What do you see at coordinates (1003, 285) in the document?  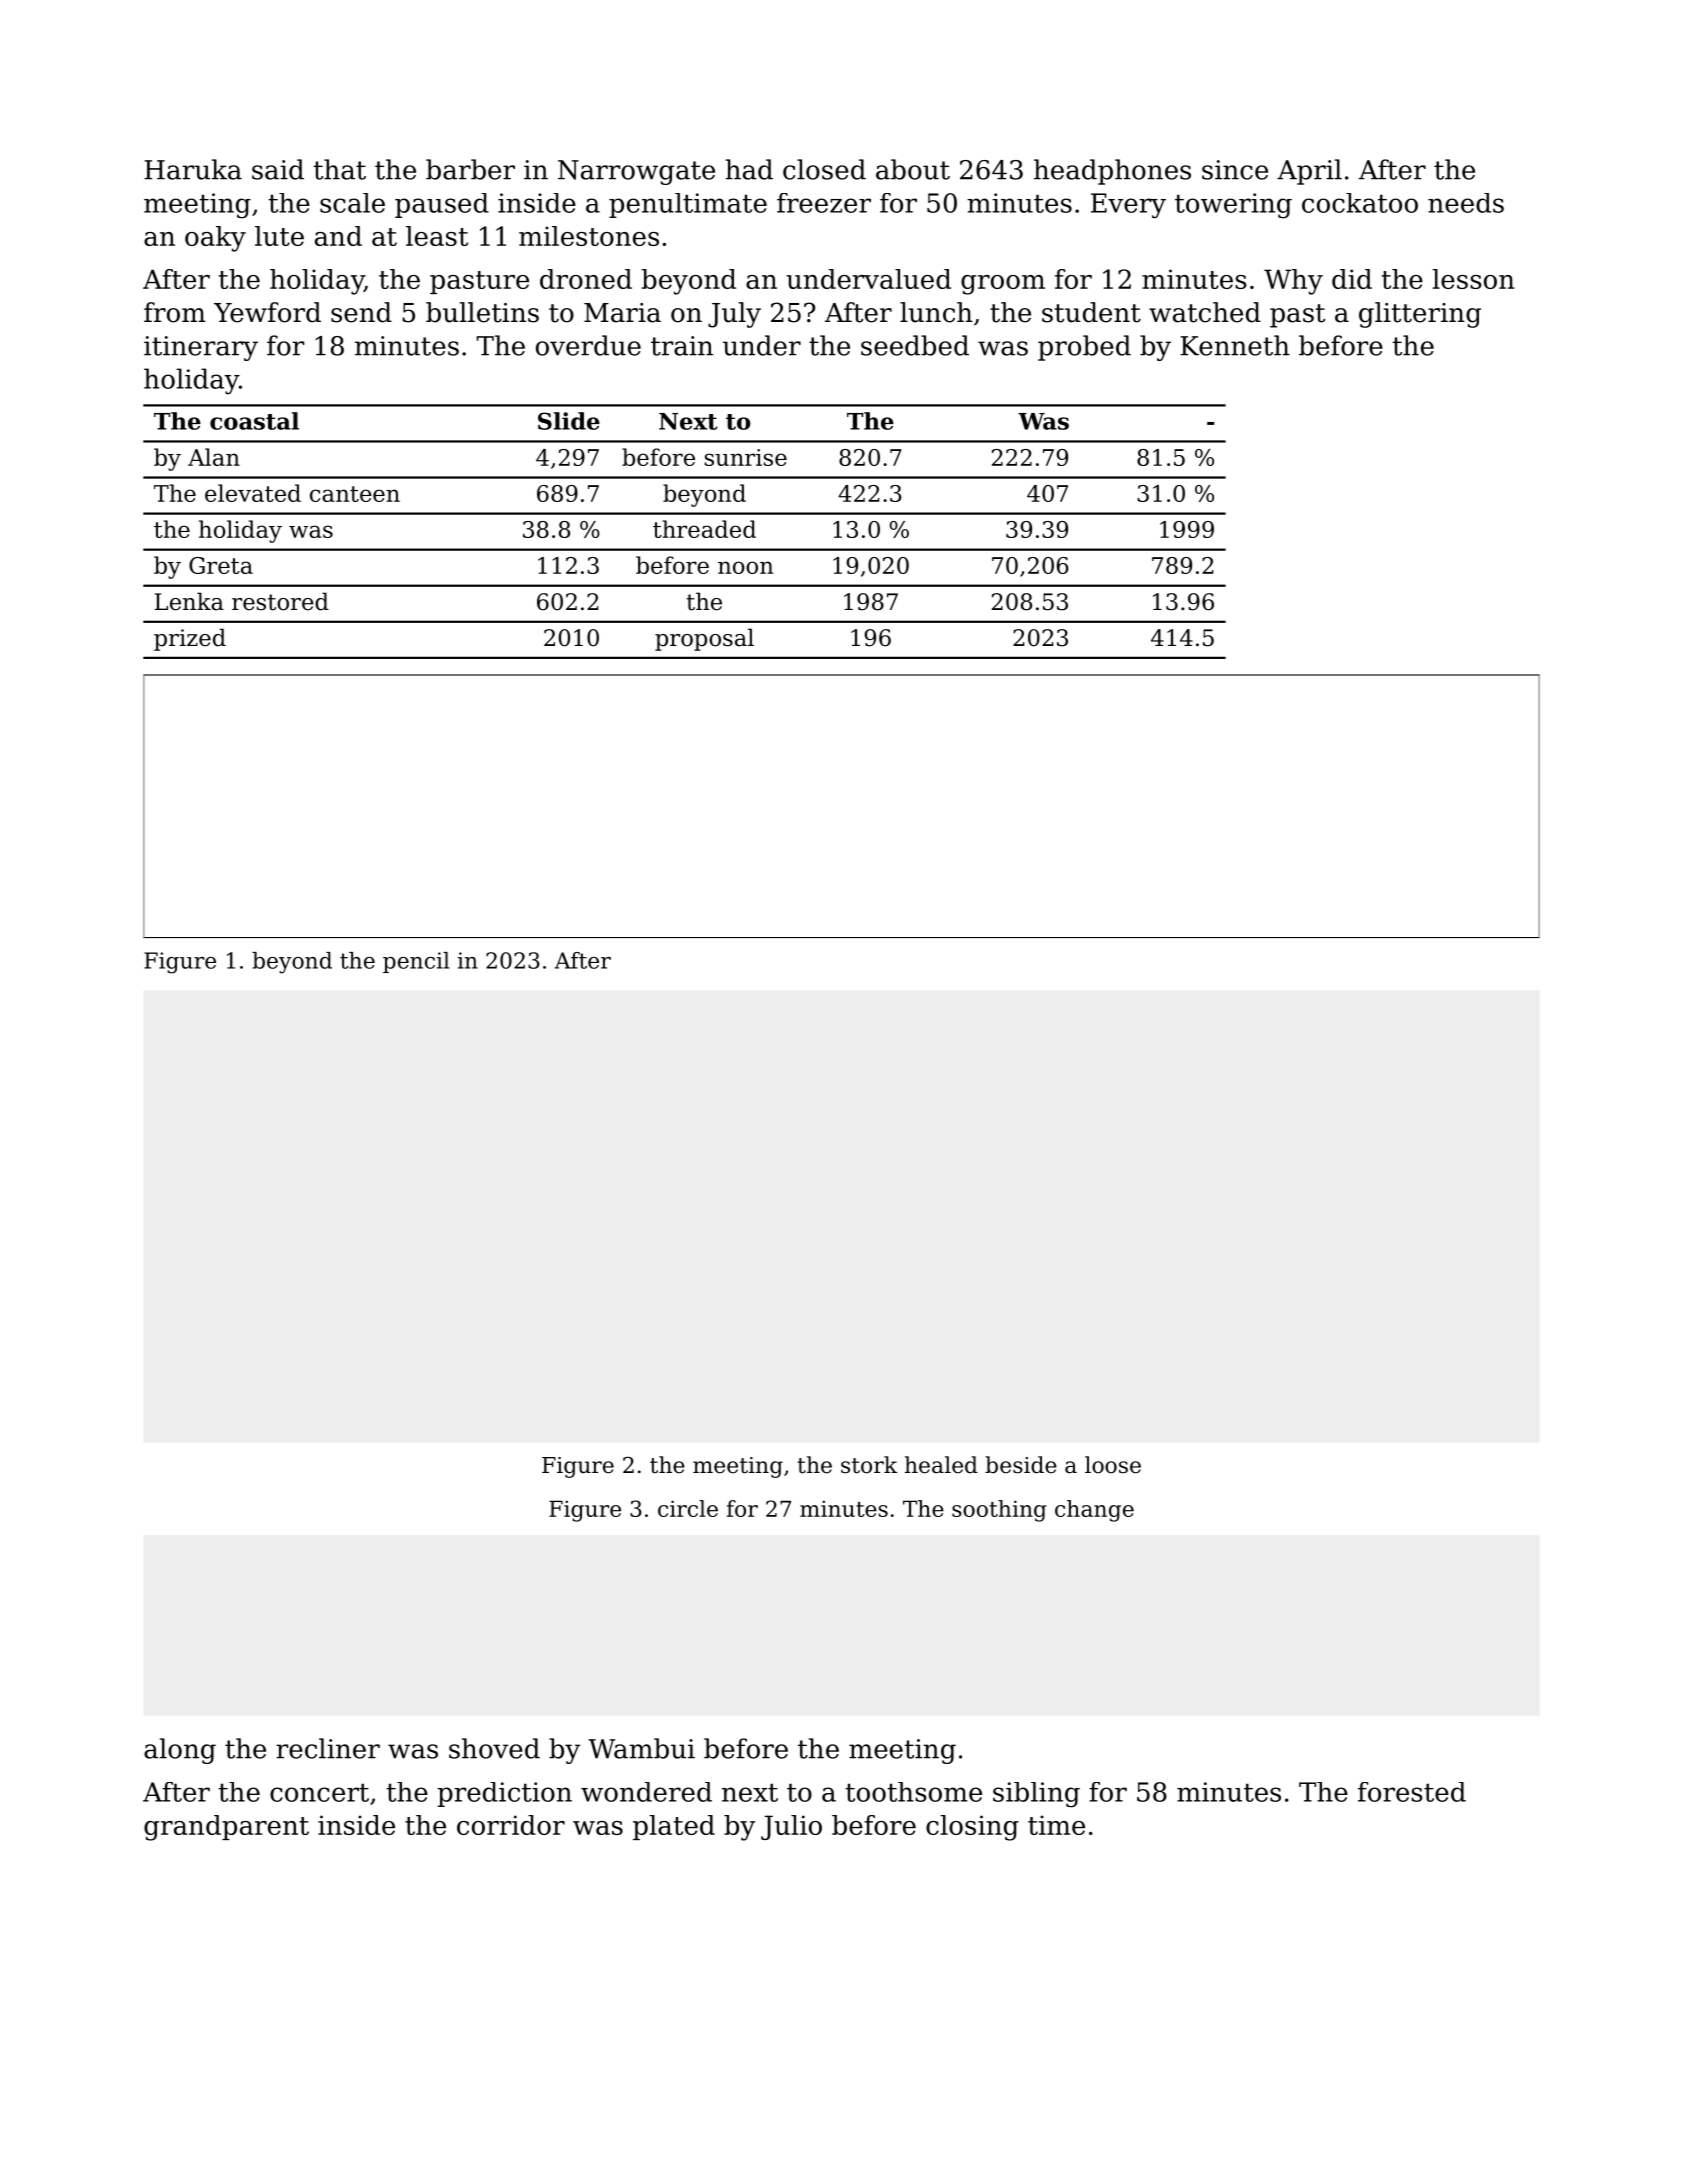 I see `groom` at bounding box center [1003, 285].
